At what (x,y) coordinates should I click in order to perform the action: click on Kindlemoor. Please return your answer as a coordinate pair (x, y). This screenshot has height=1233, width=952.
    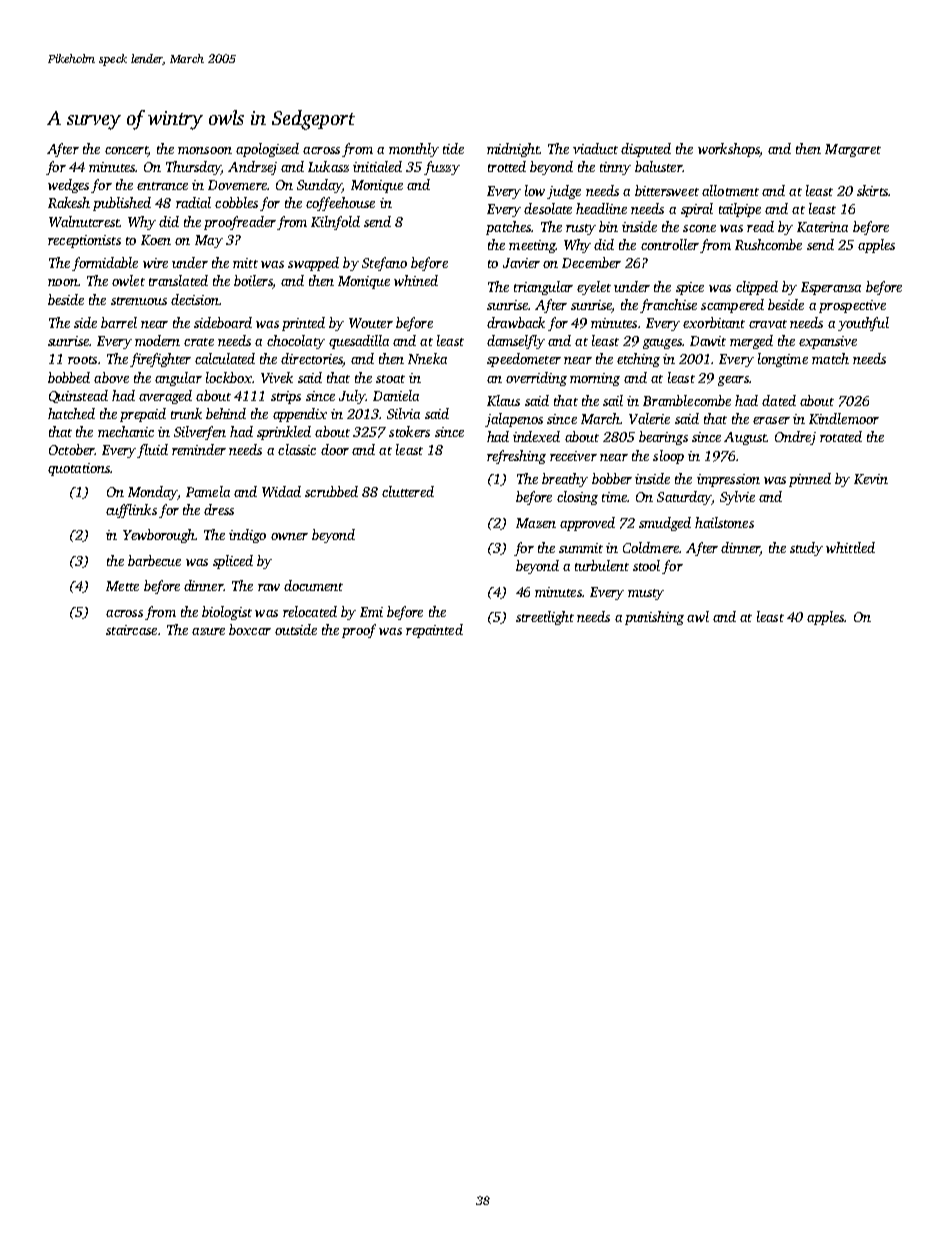
    Looking at the image, I should click on (844, 418).
